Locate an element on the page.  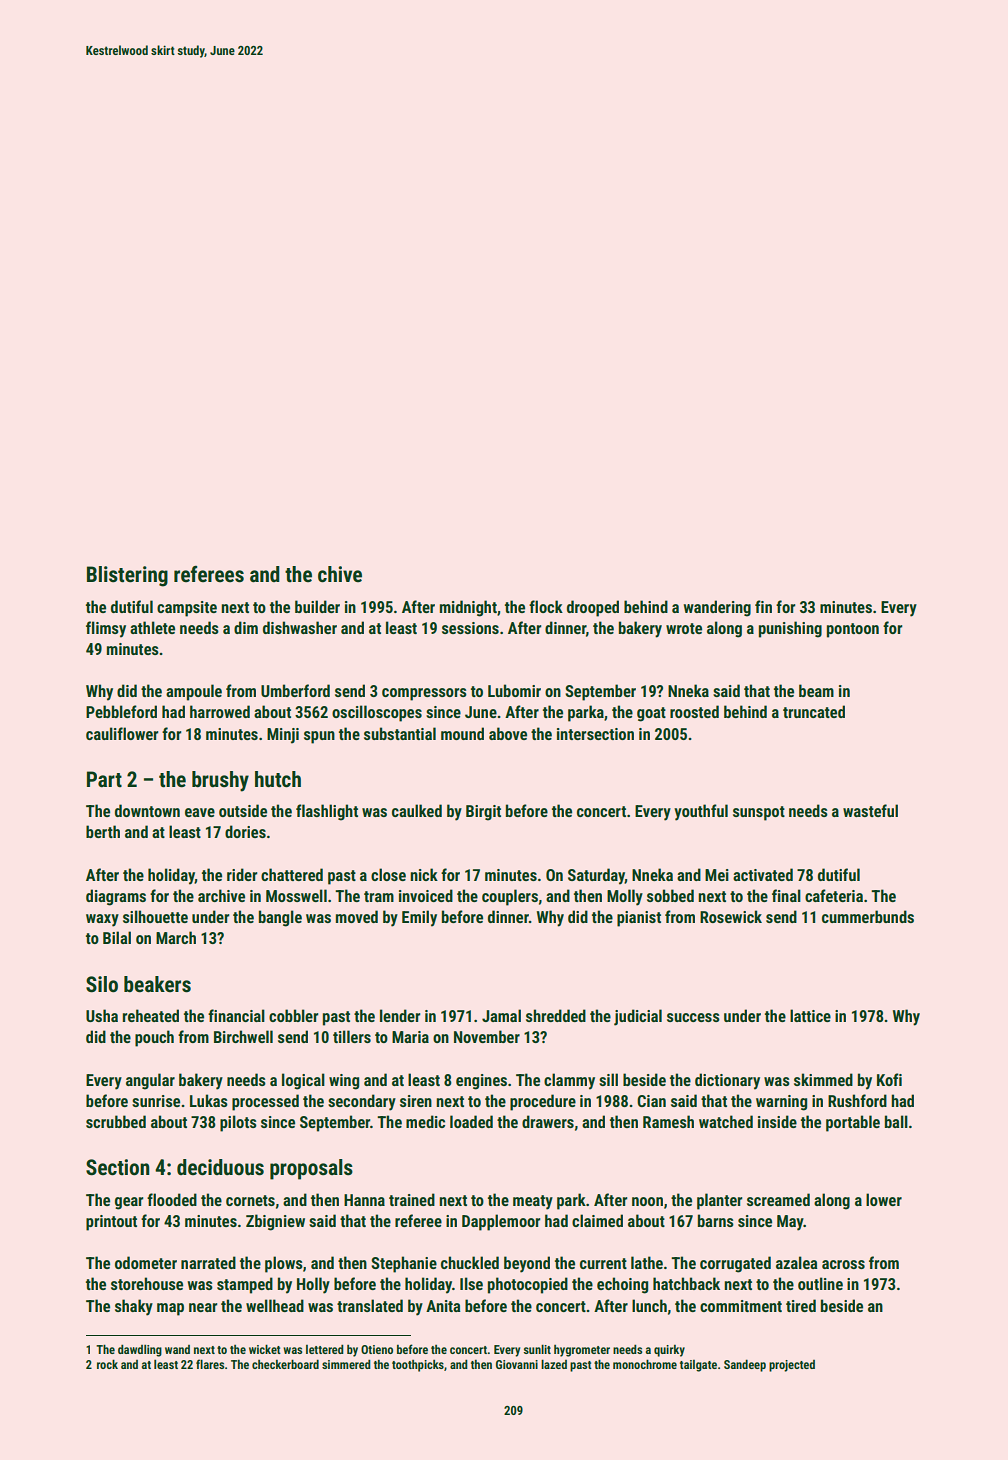
lazed is located at coordinates (554, 1364).
